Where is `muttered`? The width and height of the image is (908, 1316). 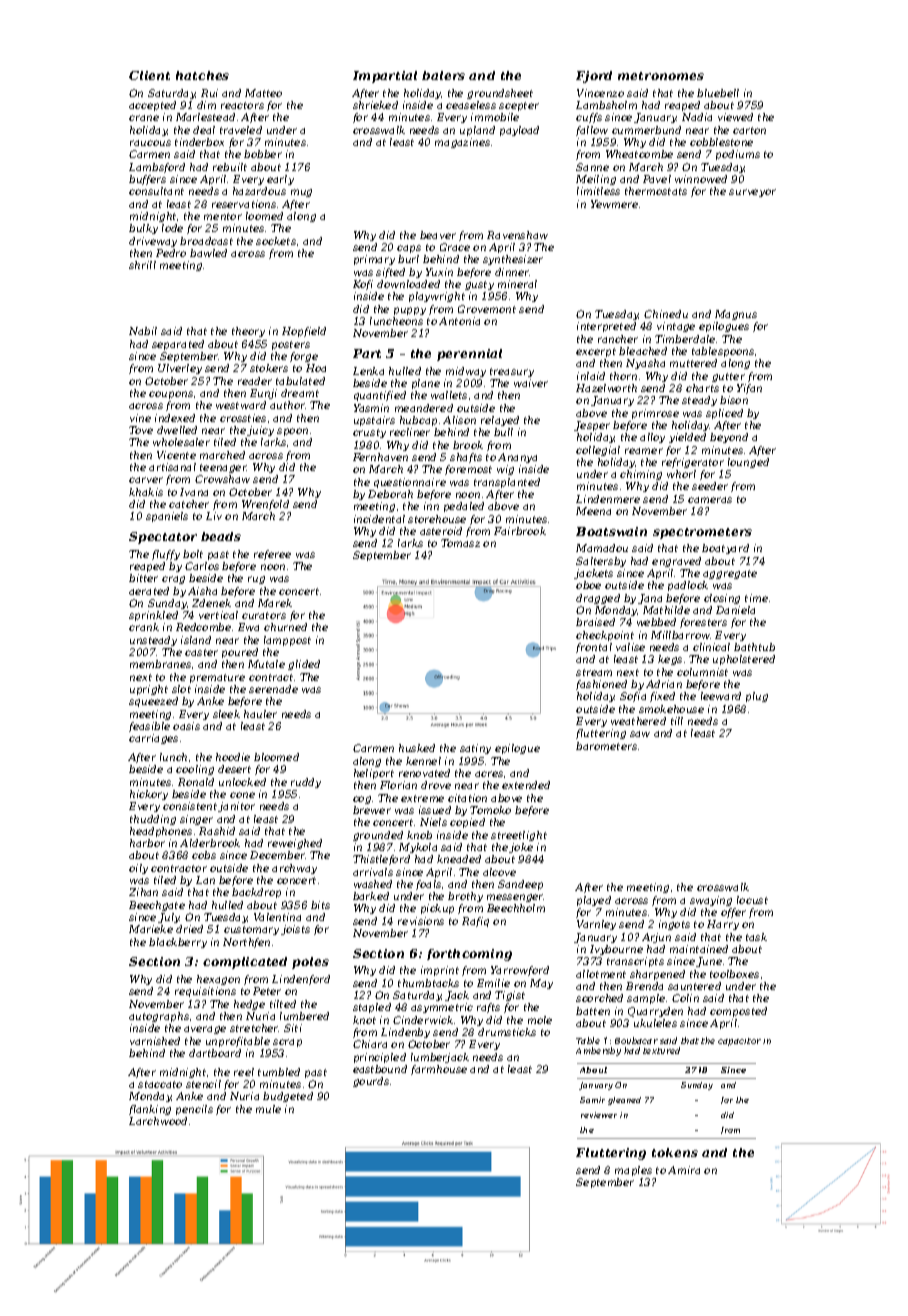 muttered is located at coordinates (693, 363).
